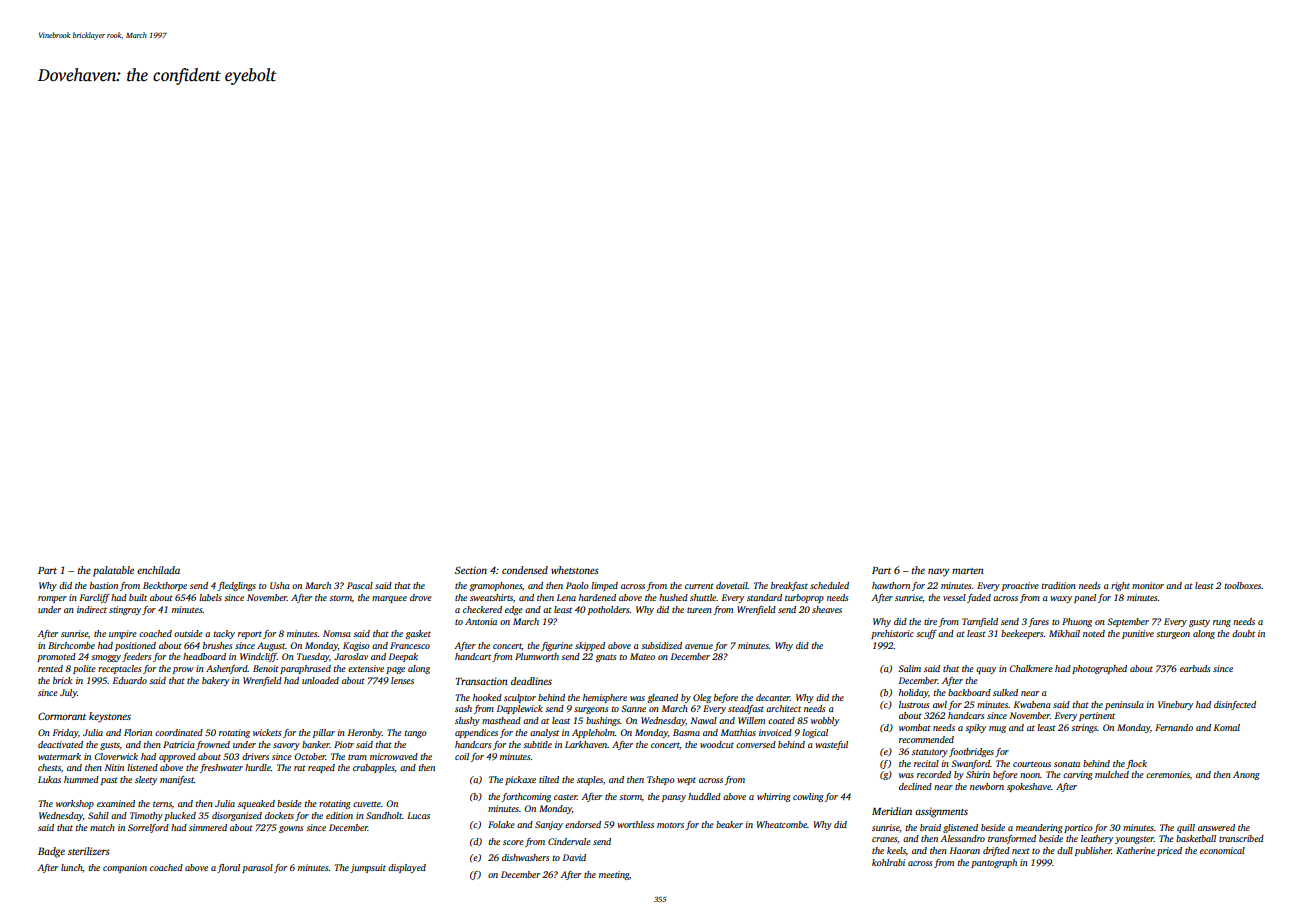 The image size is (1308, 924). I want to click on gowns, so click(291, 829).
